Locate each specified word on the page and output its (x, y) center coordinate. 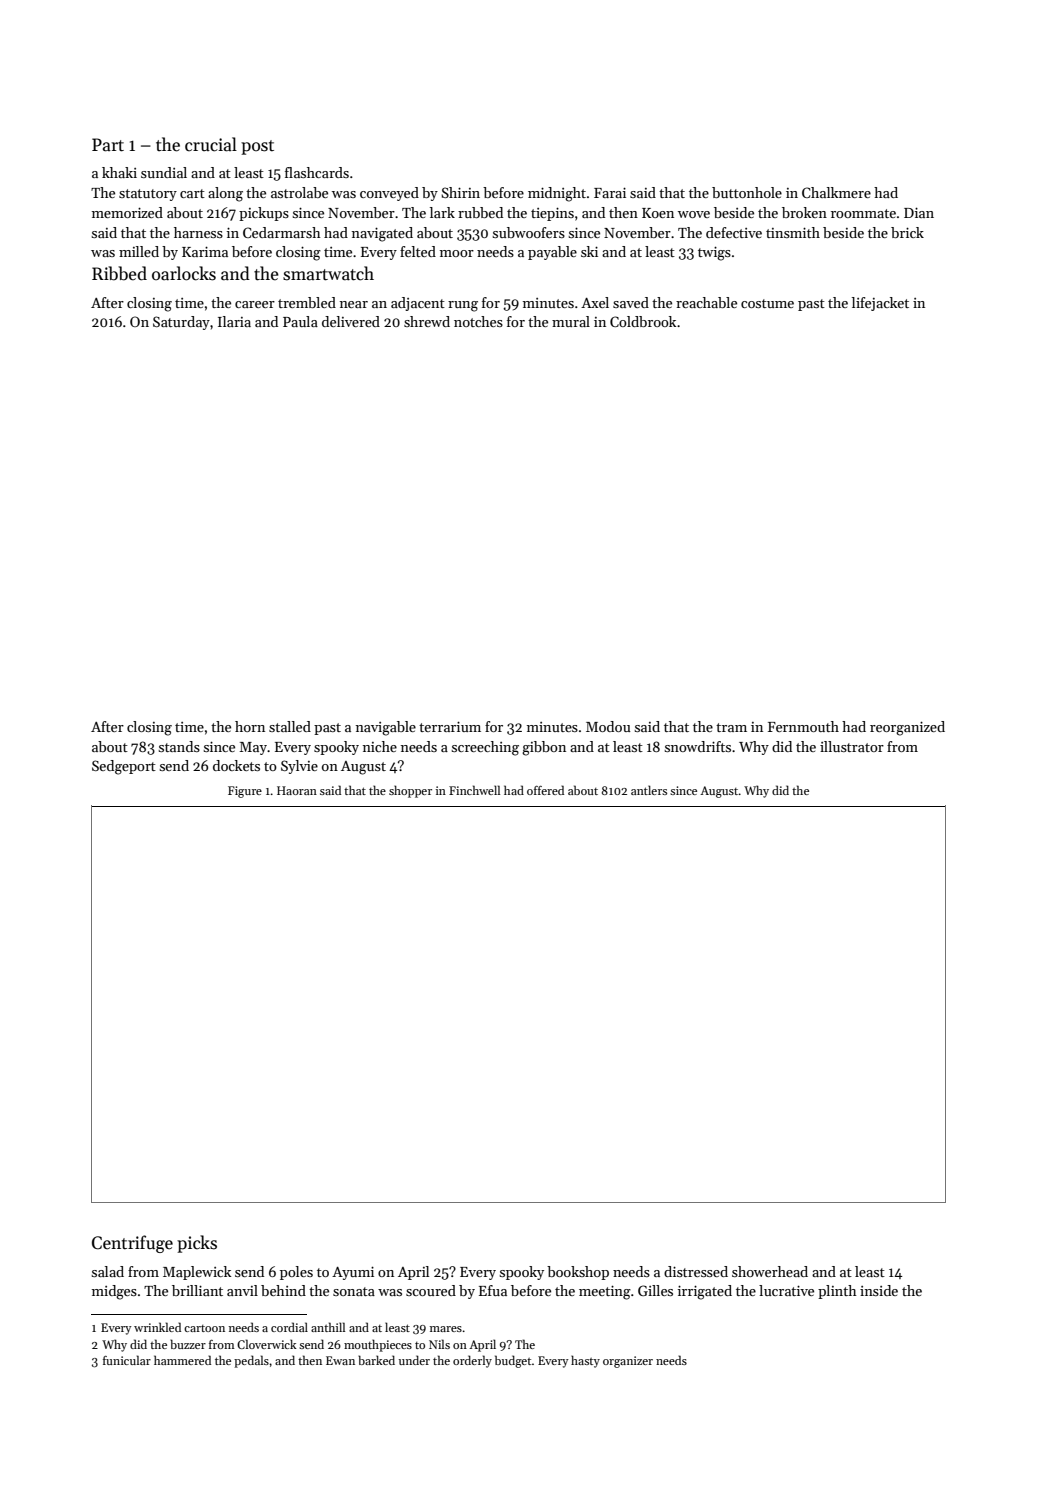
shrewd (427, 321)
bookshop (578, 1273)
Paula (300, 321)
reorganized (907, 728)
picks (197, 1244)
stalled (290, 726)
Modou (608, 726)
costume (767, 303)
